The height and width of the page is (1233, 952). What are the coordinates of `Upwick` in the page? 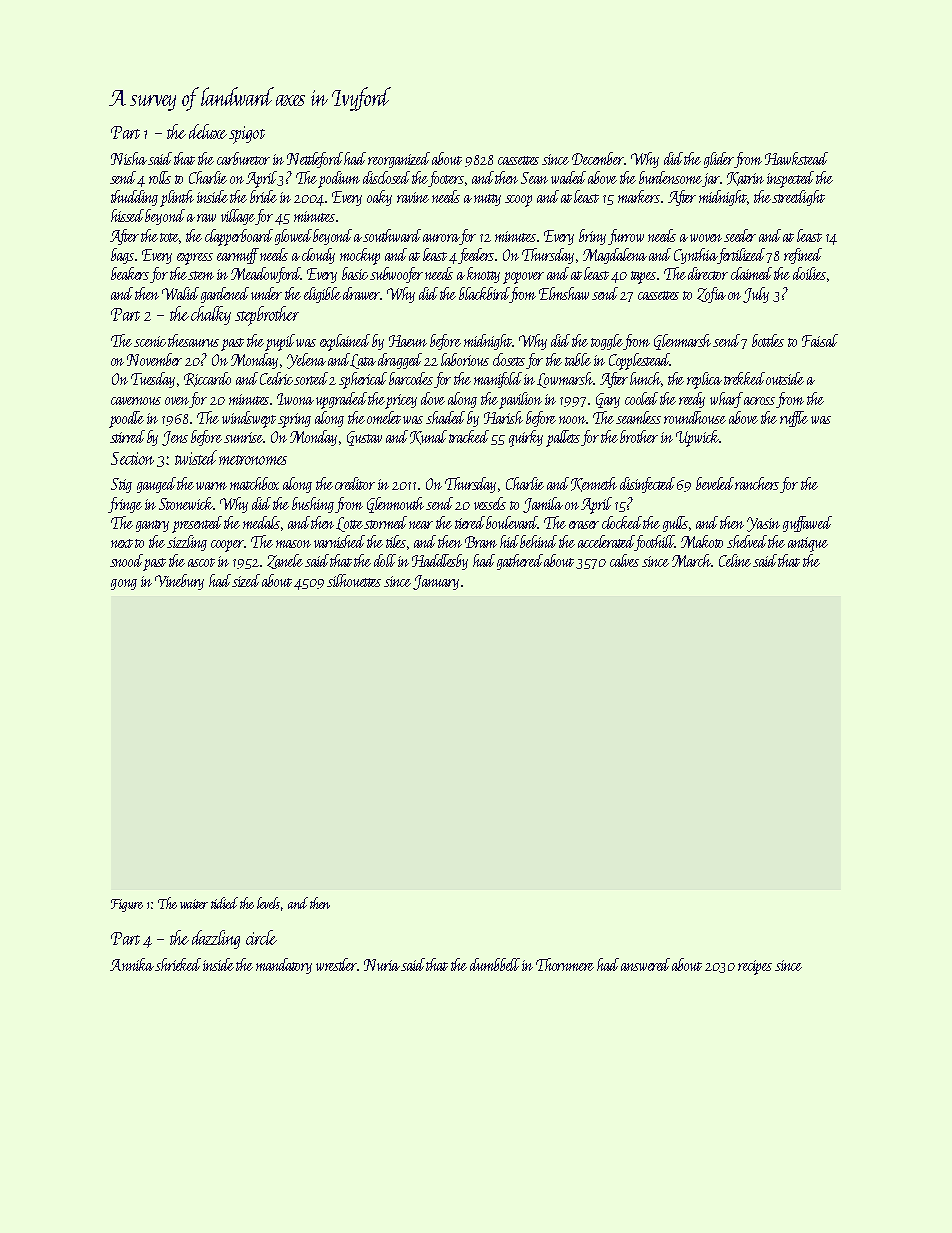 It's located at (697, 438).
